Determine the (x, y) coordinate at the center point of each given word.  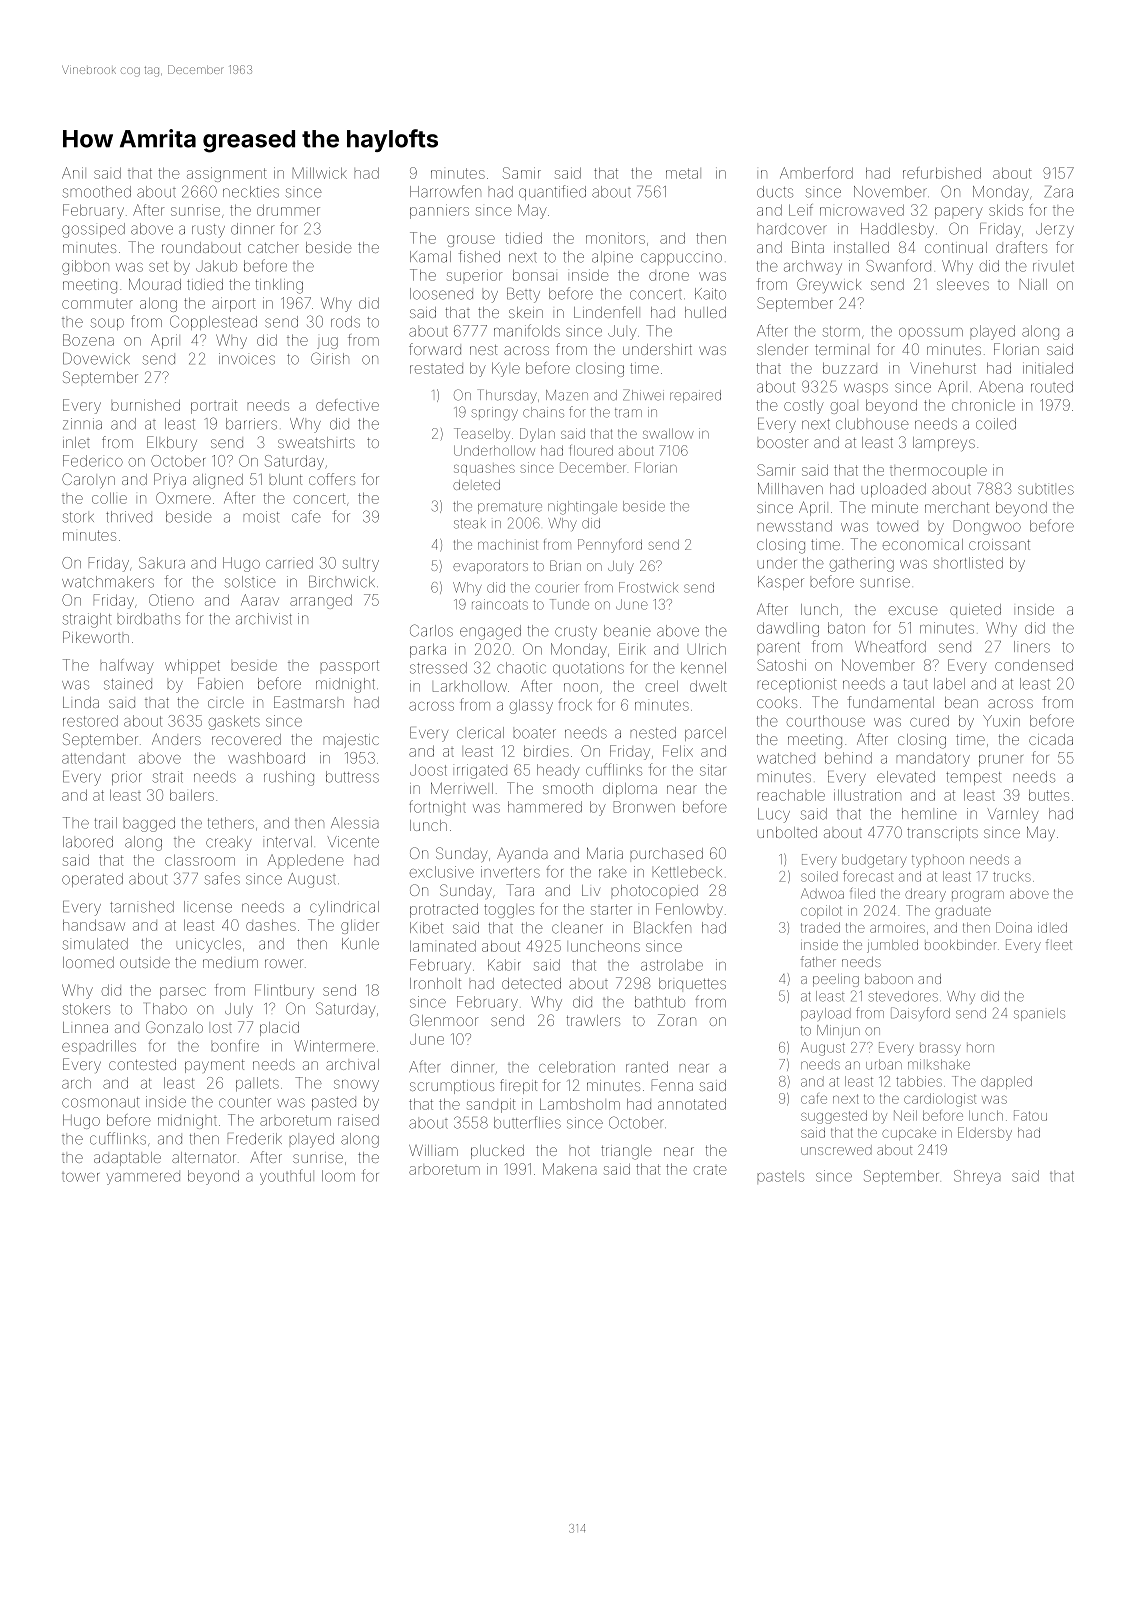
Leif (801, 210)
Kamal (430, 257)
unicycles (209, 945)
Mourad (155, 284)
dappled (1006, 1082)
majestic (351, 741)
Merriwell (462, 788)
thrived (129, 517)
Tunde (569, 604)
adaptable (127, 1159)
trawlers (593, 1020)
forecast (868, 876)
